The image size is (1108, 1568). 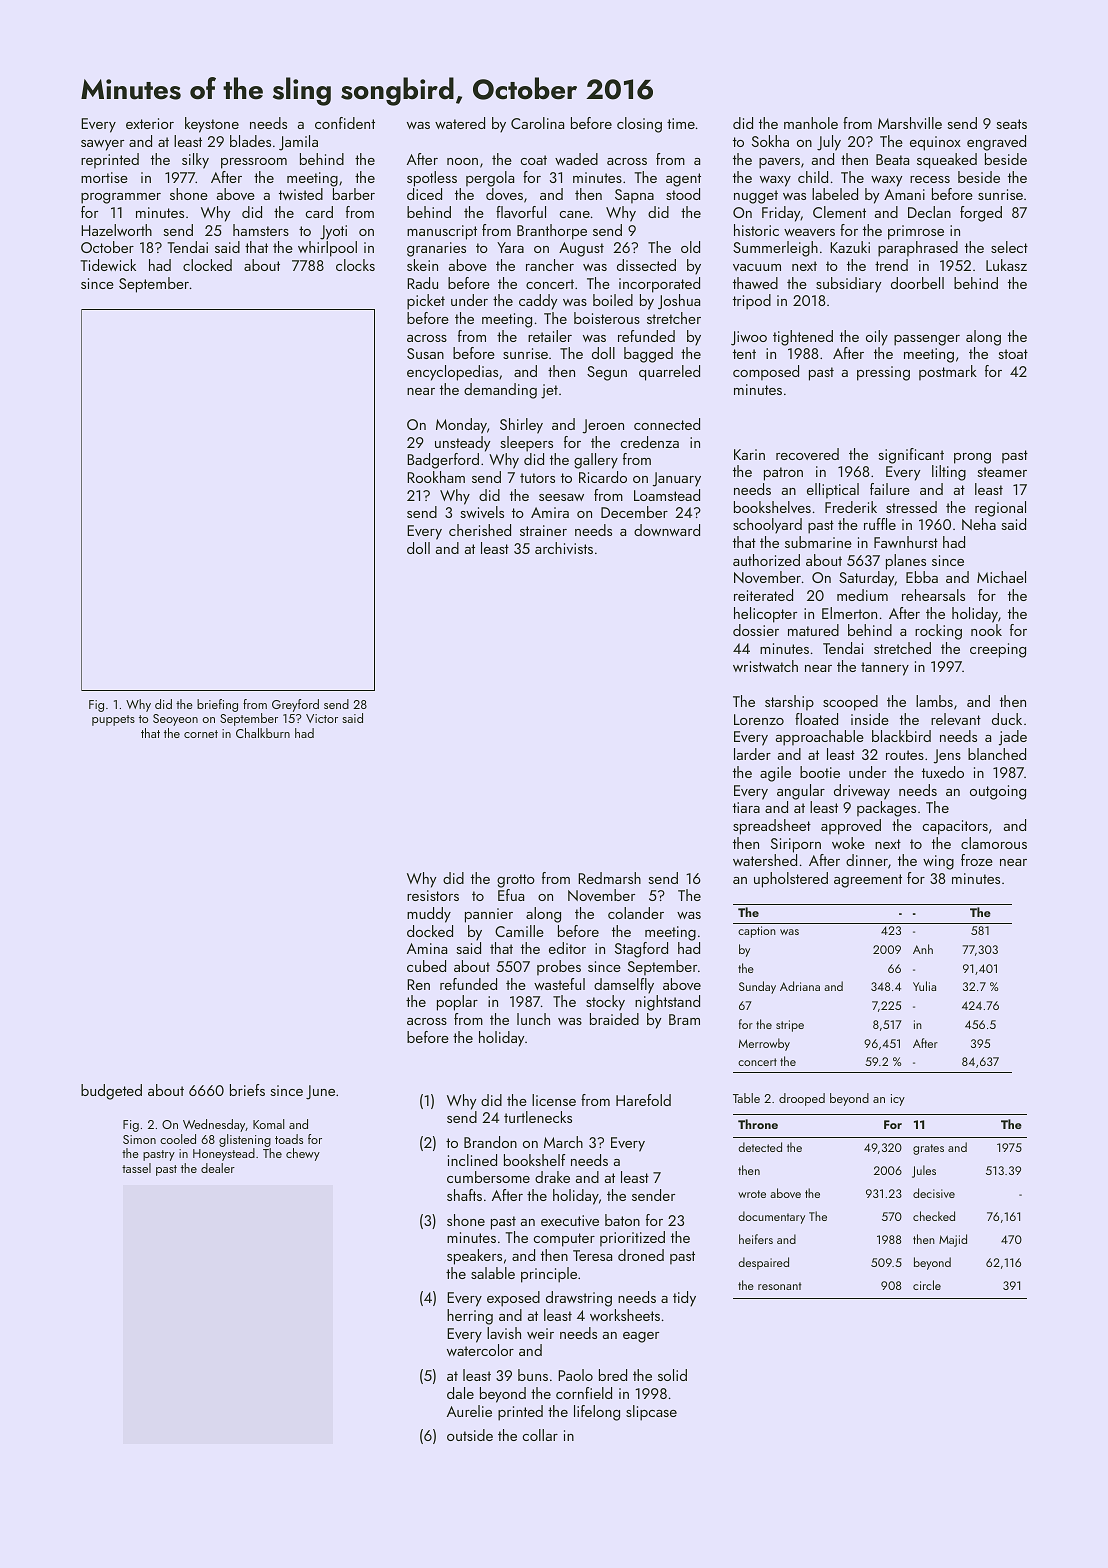 What do you see at coordinates (175, 720) in the screenshot?
I see `Seoyeon` at bounding box center [175, 720].
